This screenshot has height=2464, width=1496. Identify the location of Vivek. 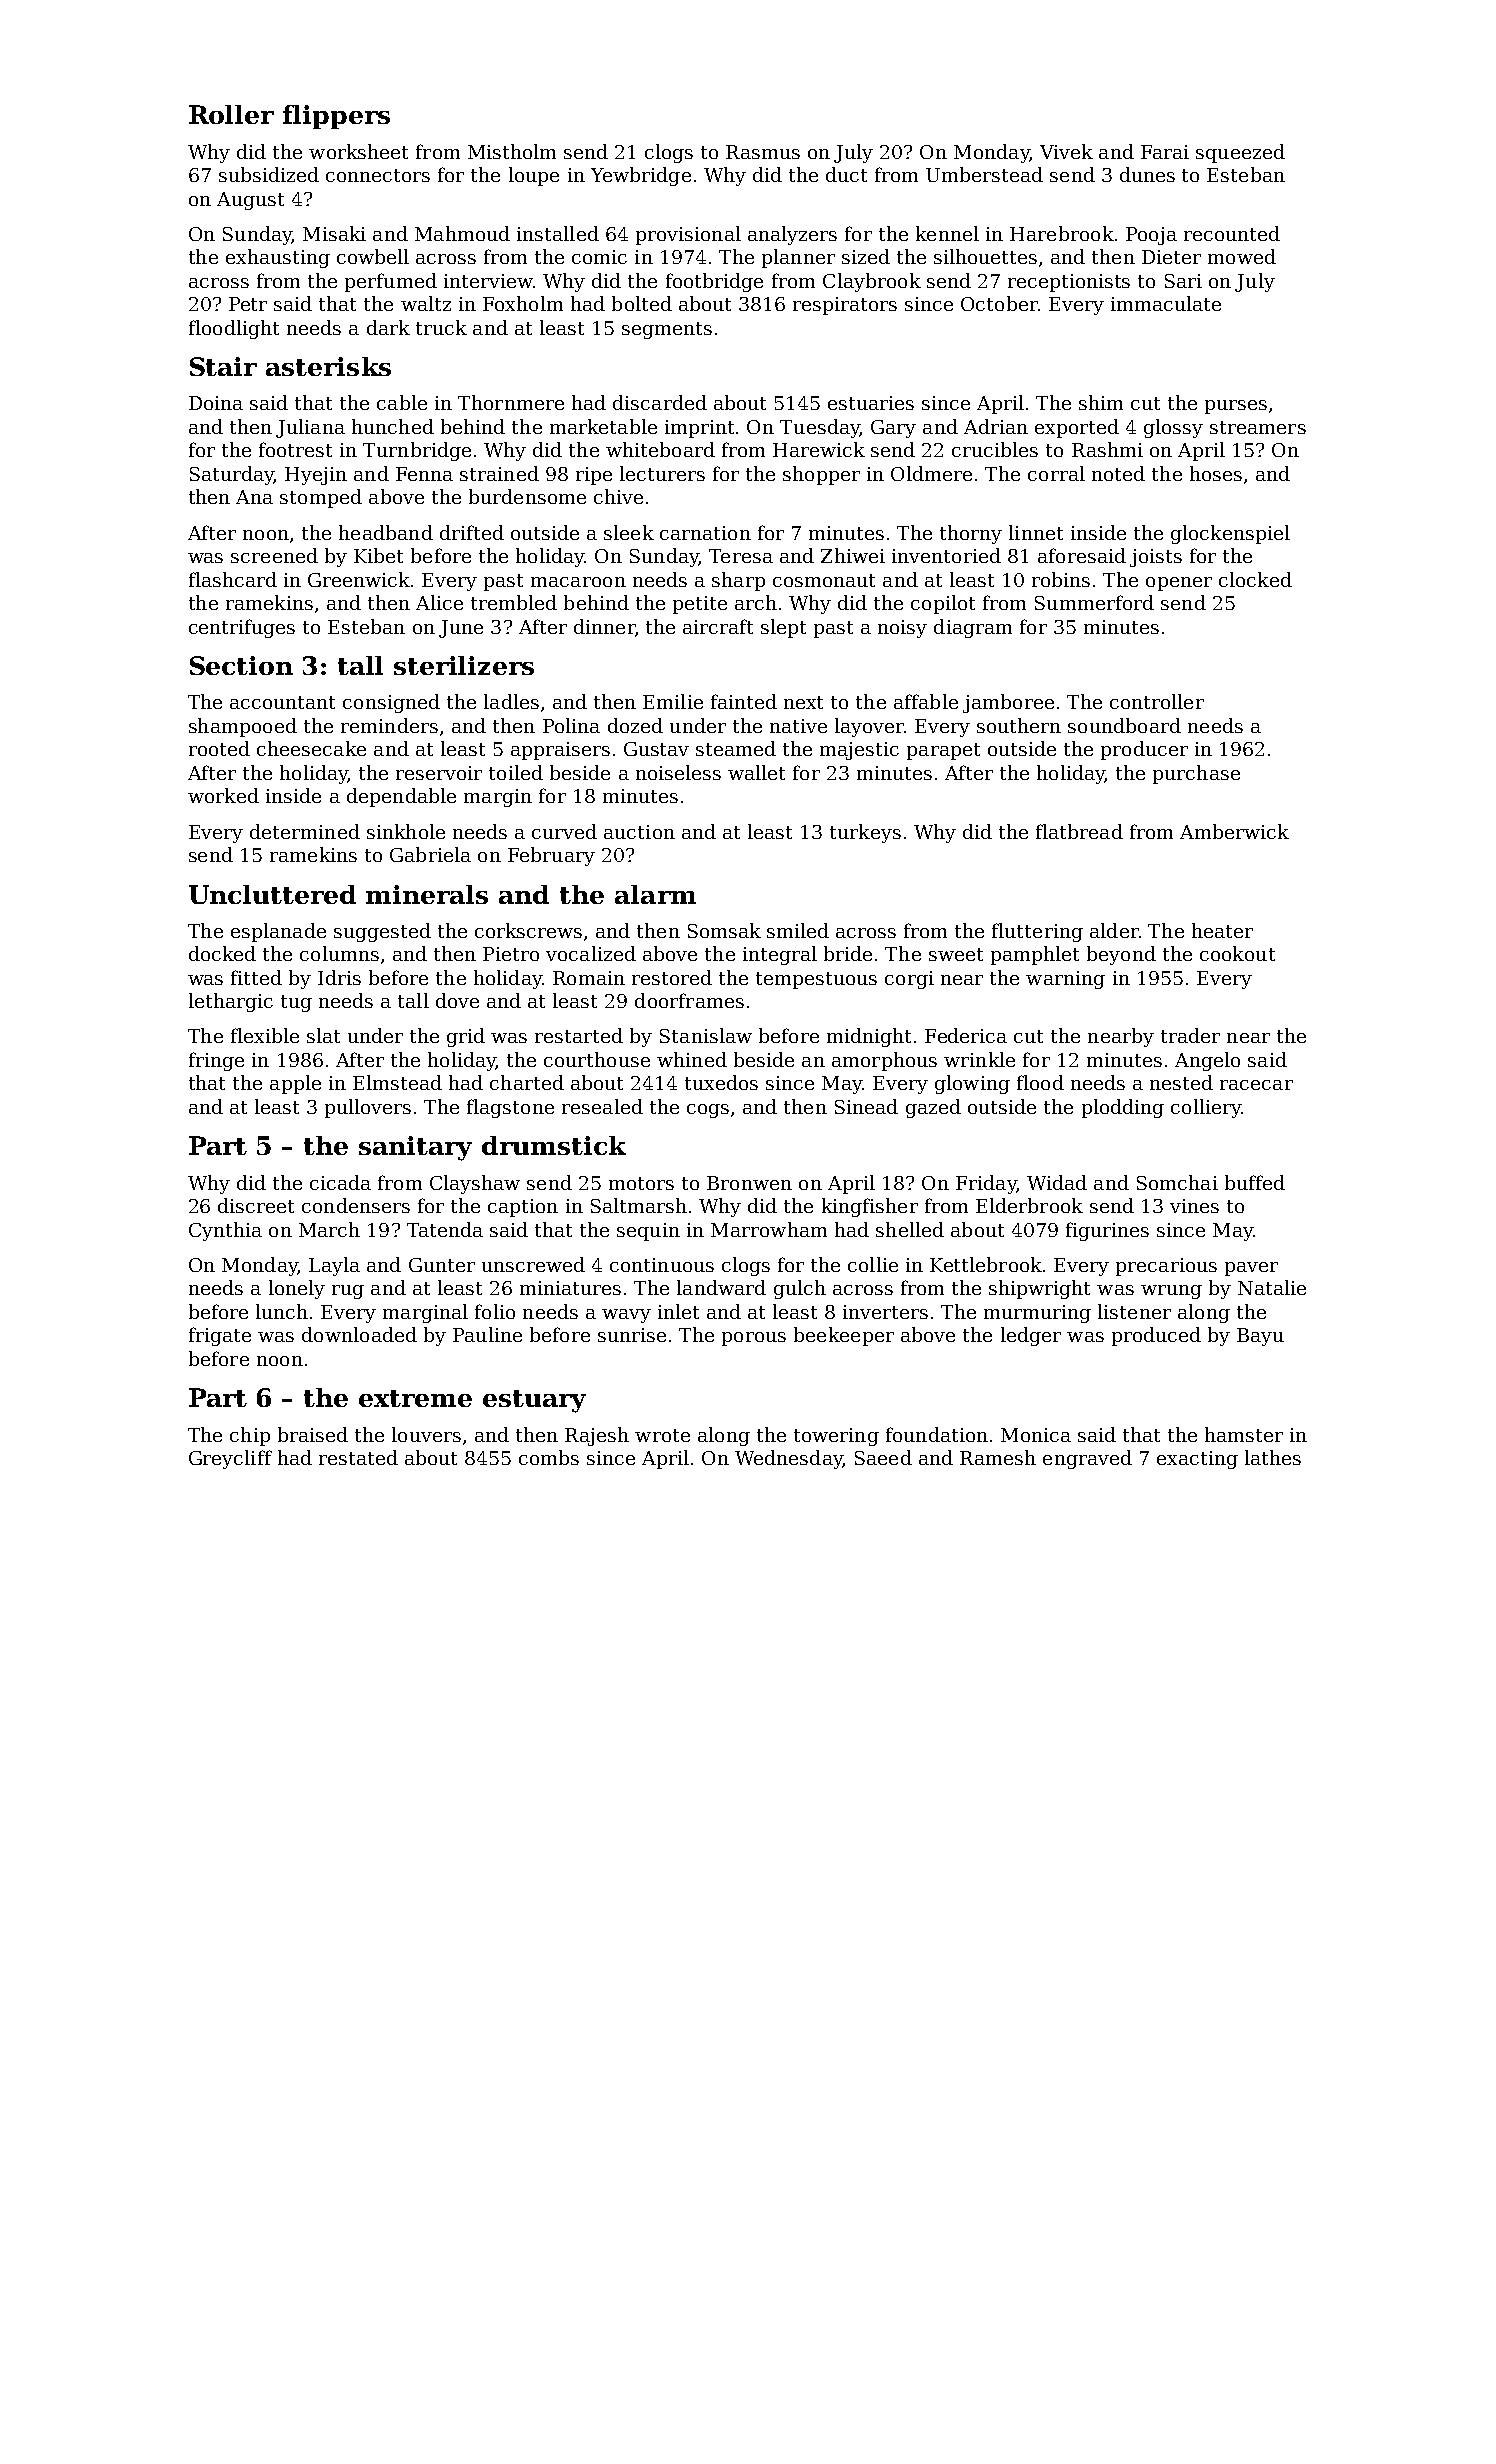
(1066, 151).
